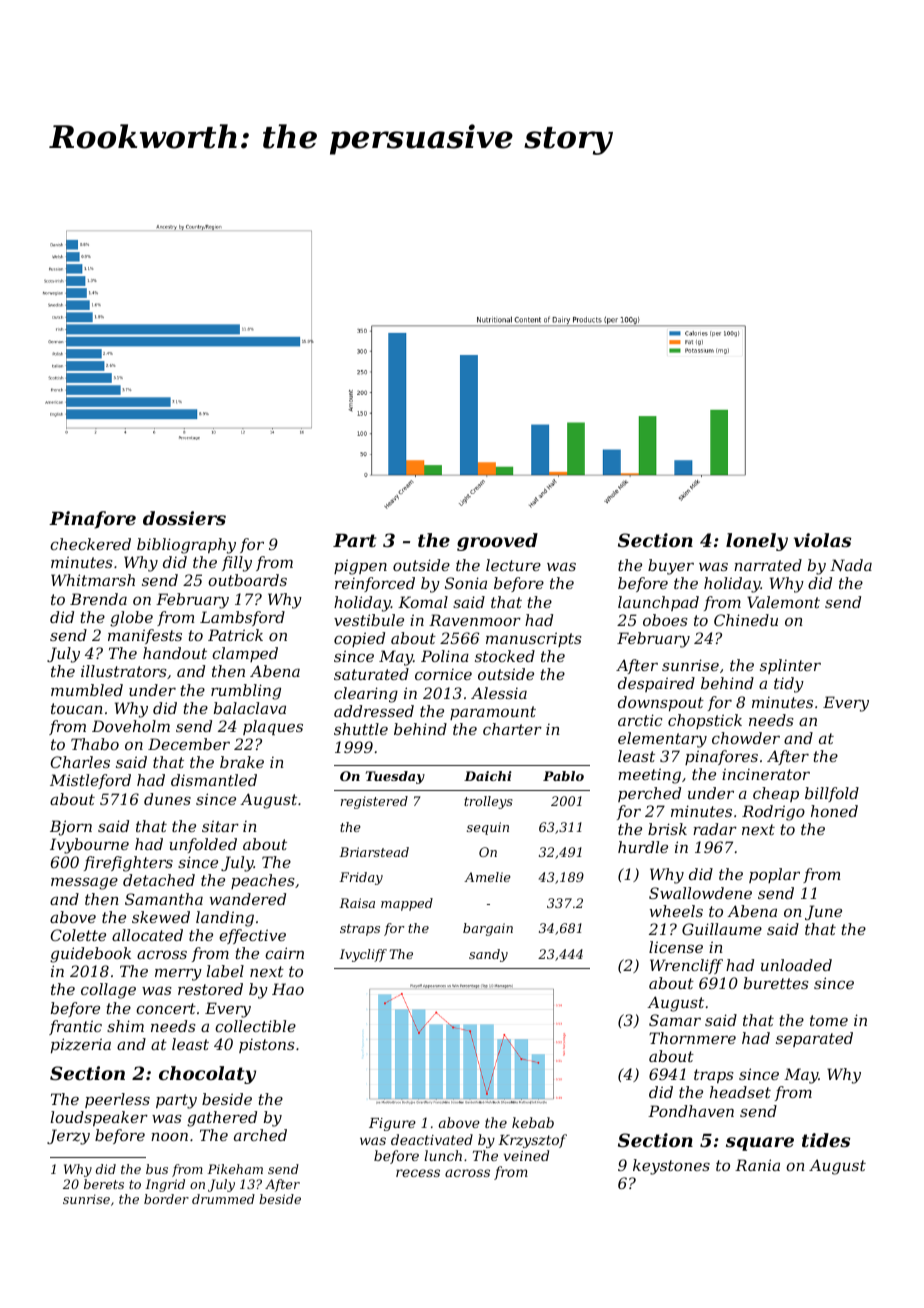  Describe the element at coordinates (665, 620) in the screenshot. I see `oboes` at that location.
